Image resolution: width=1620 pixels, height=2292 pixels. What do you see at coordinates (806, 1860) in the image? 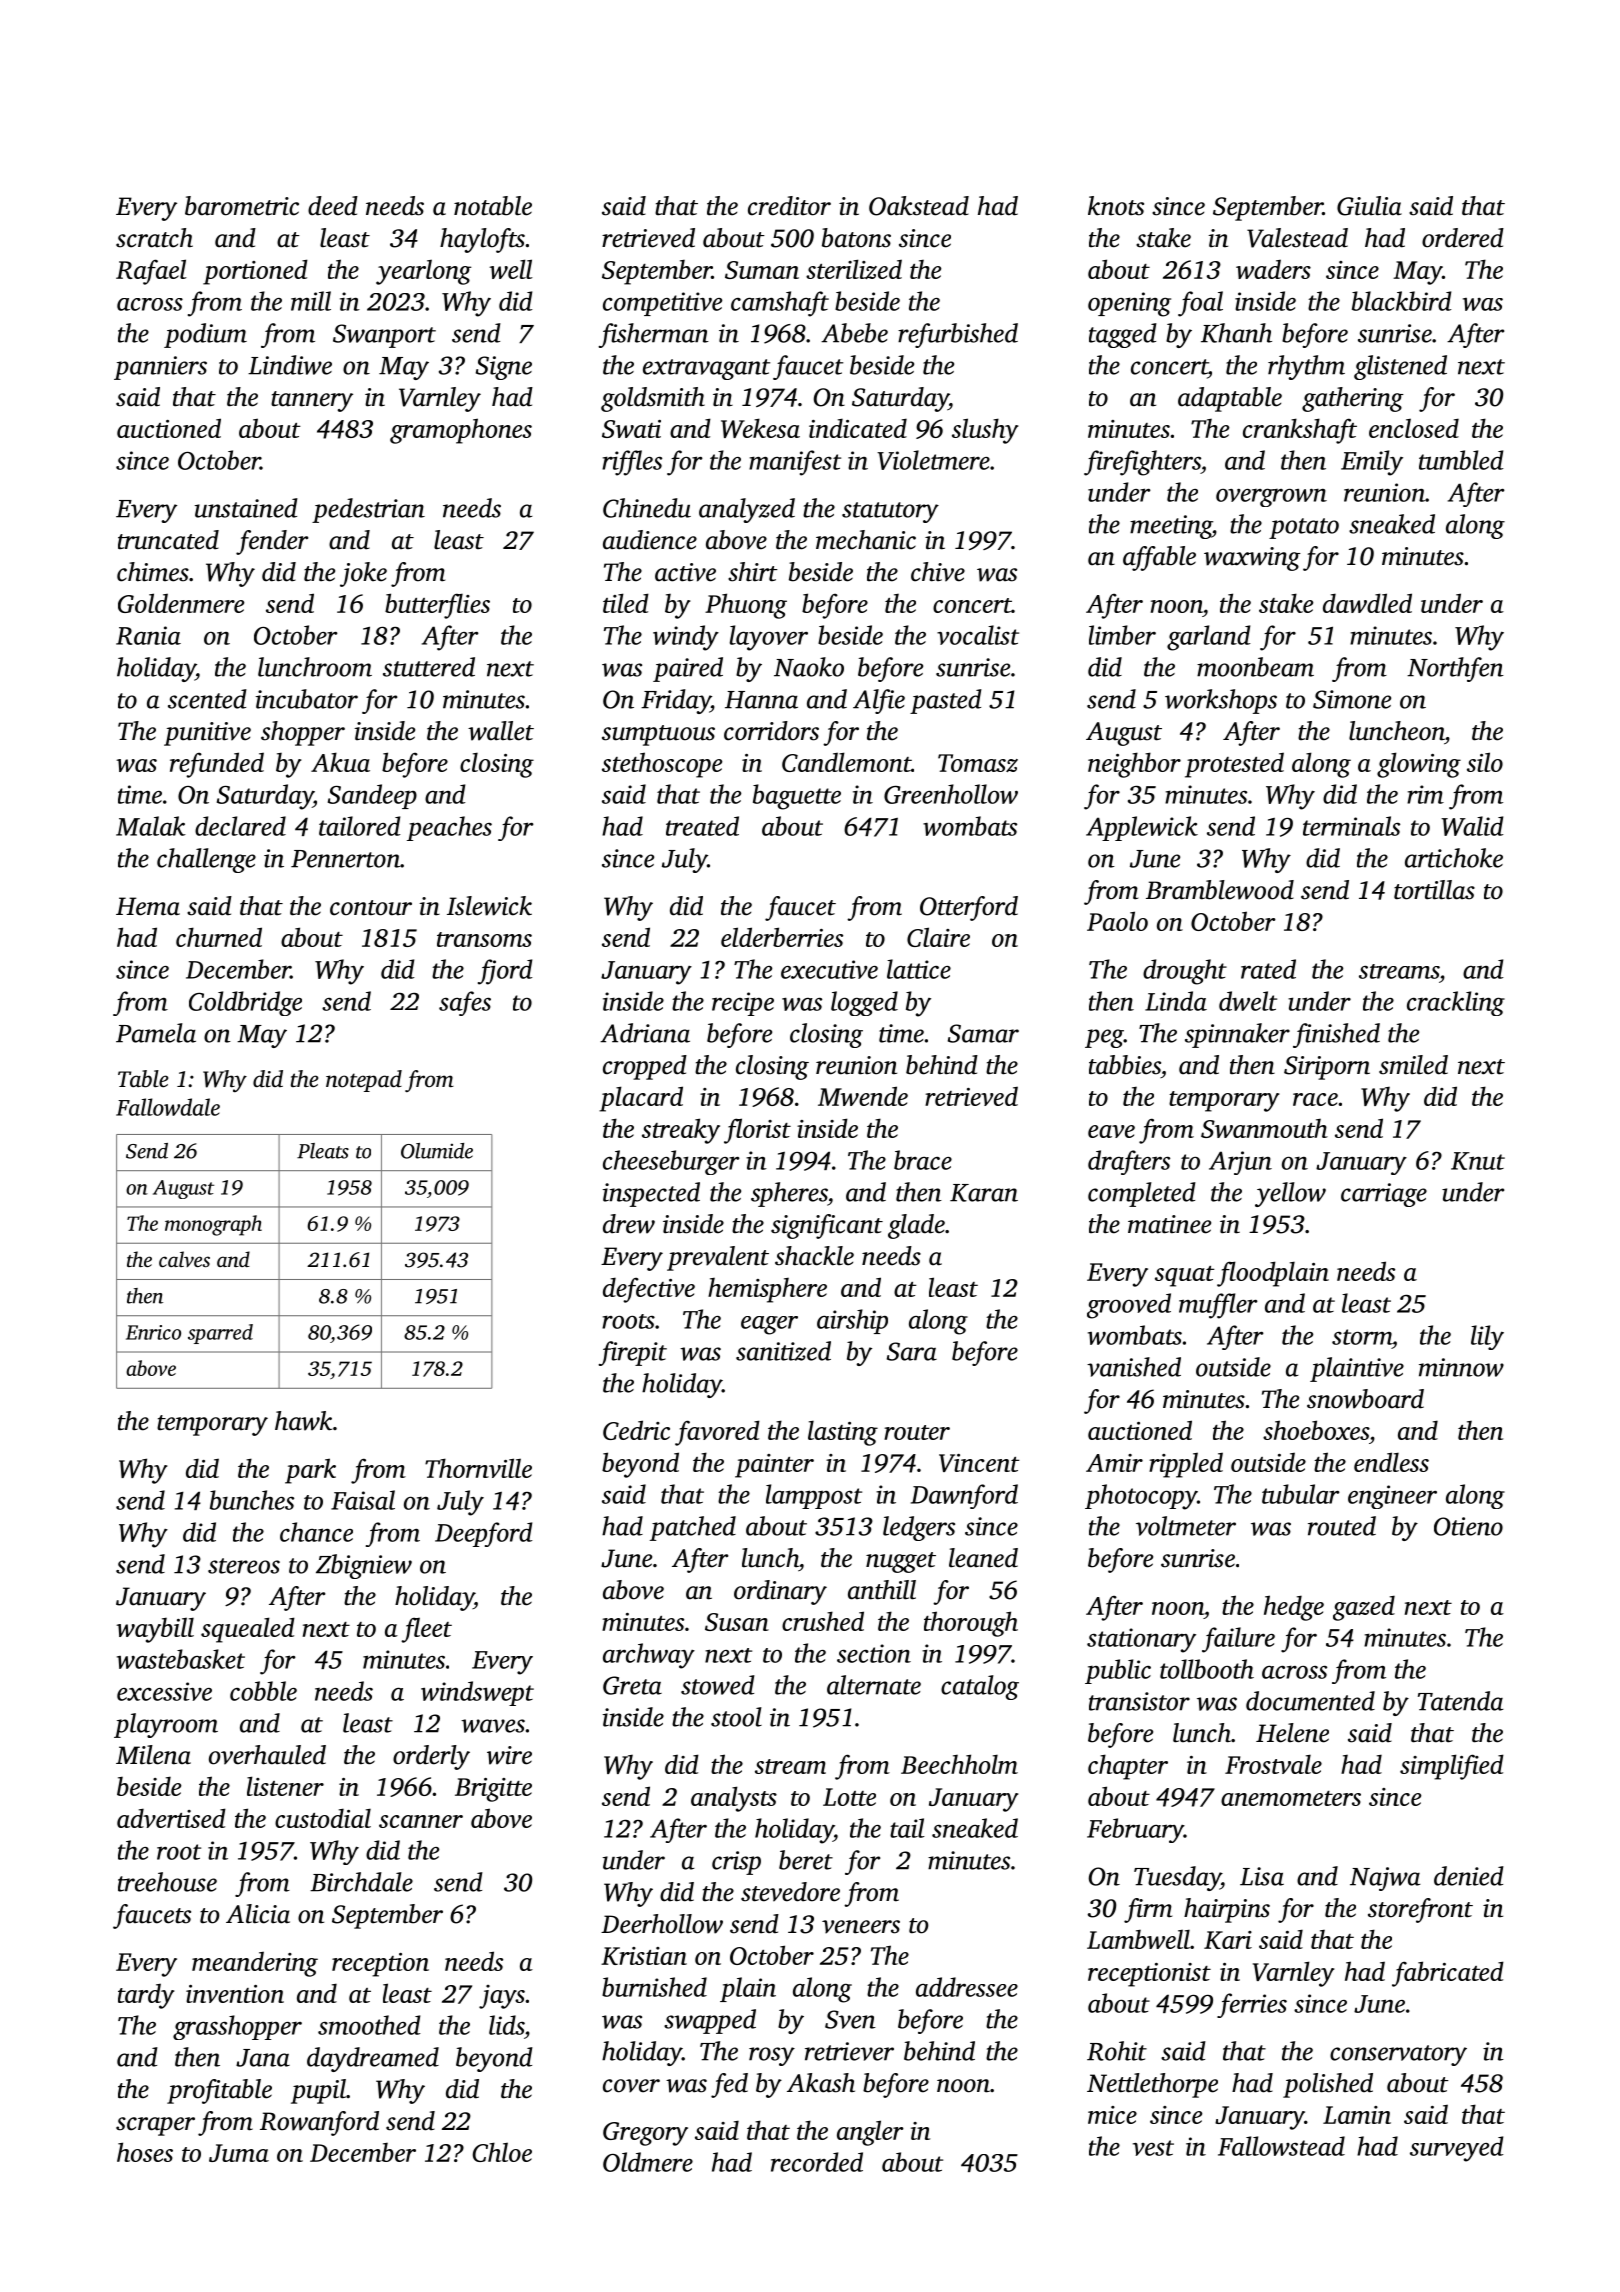
I see `beret` at bounding box center [806, 1860].
